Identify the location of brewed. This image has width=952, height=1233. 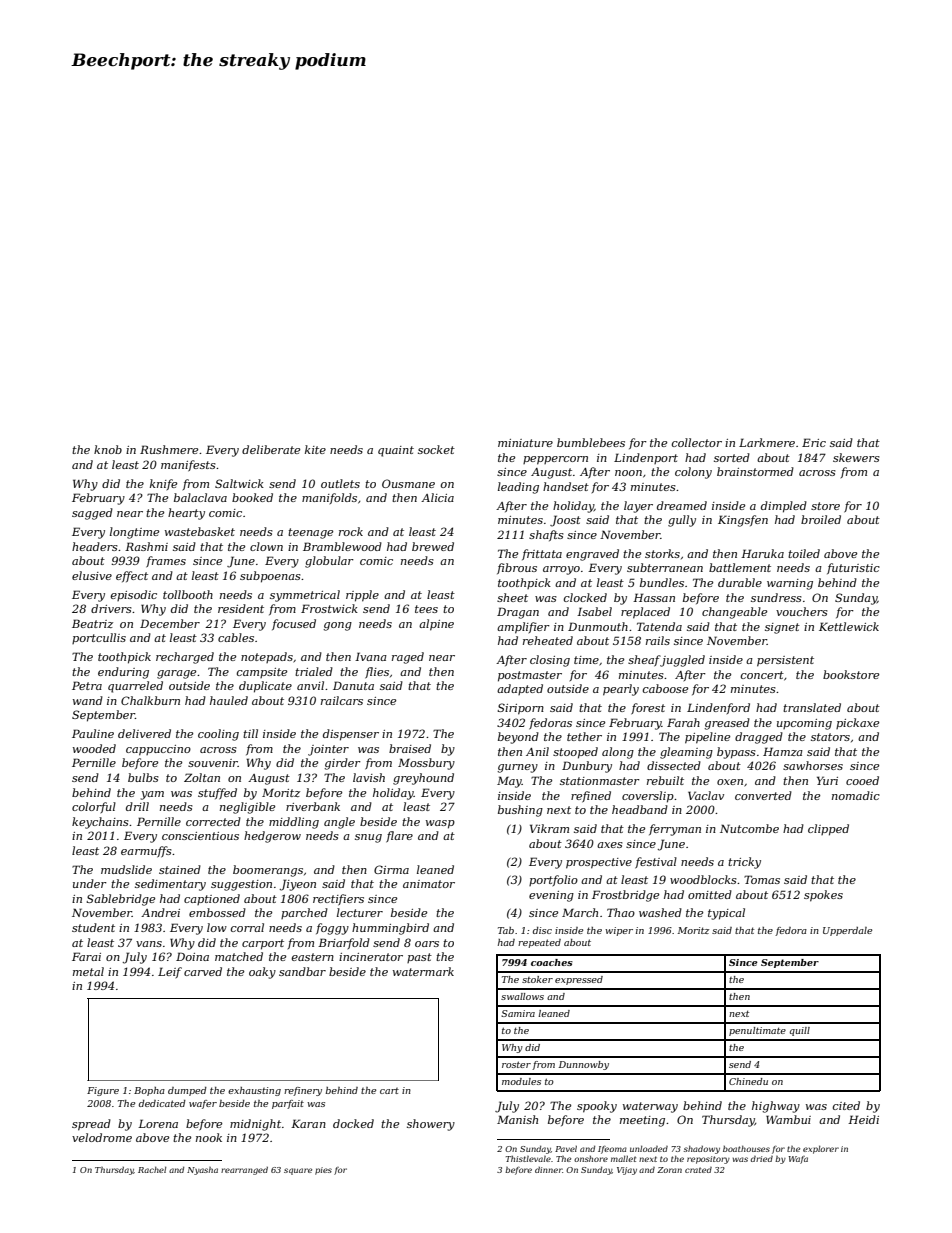
(433, 546).
